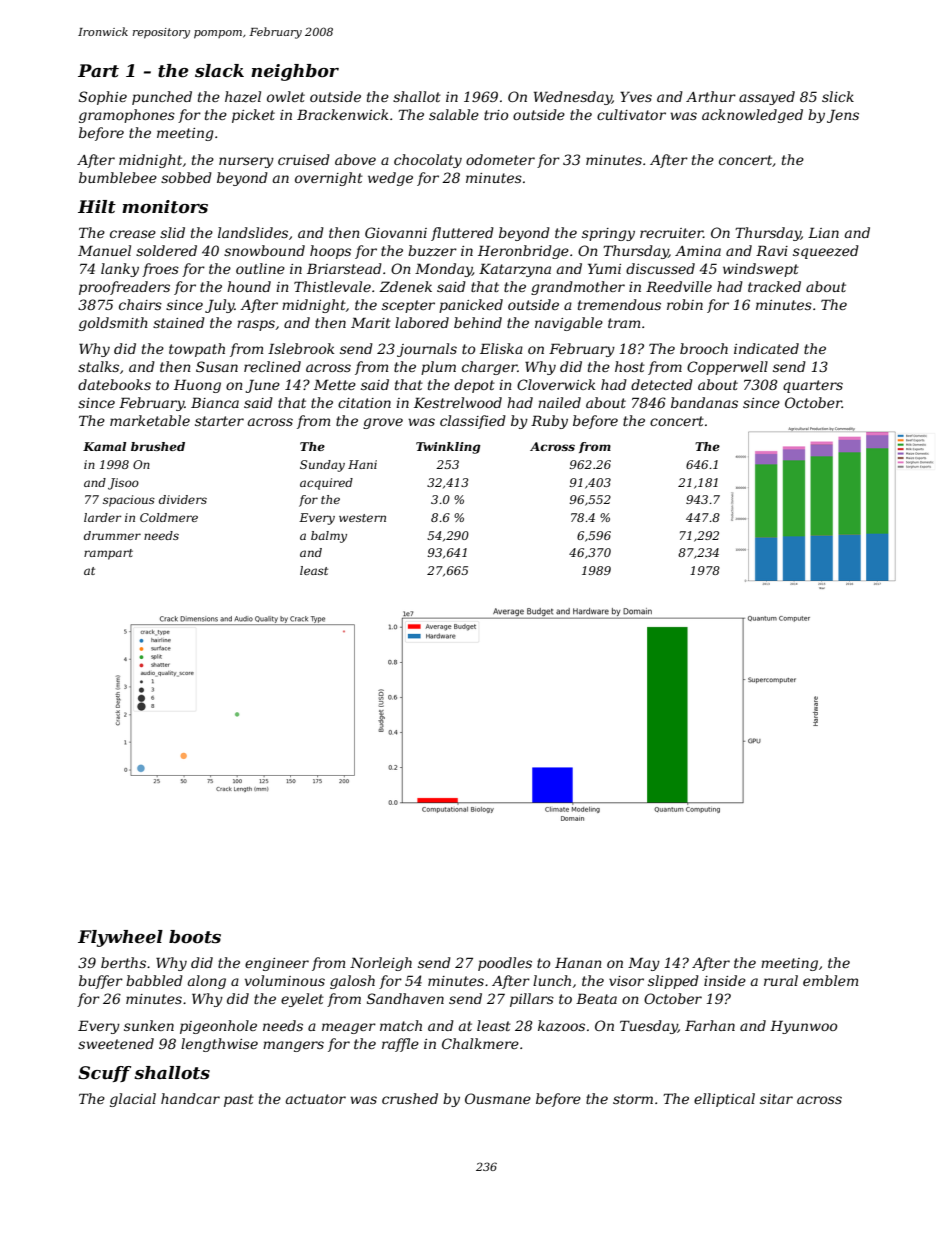  Describe the element at coordinates (462, 234) in the image. I see `fluttered` at that location.
